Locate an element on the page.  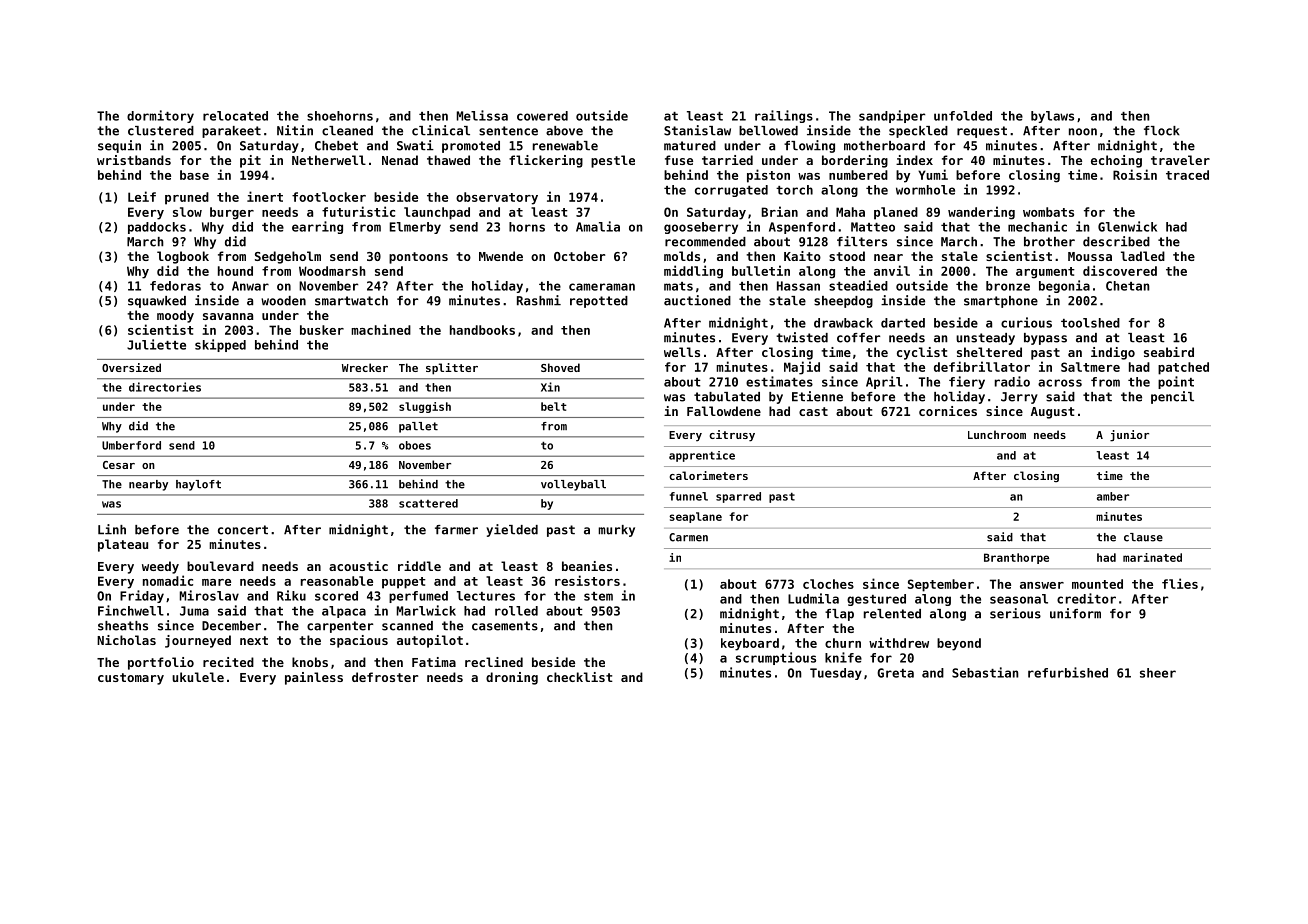
reasonable is located at coordinates (337, 581).
